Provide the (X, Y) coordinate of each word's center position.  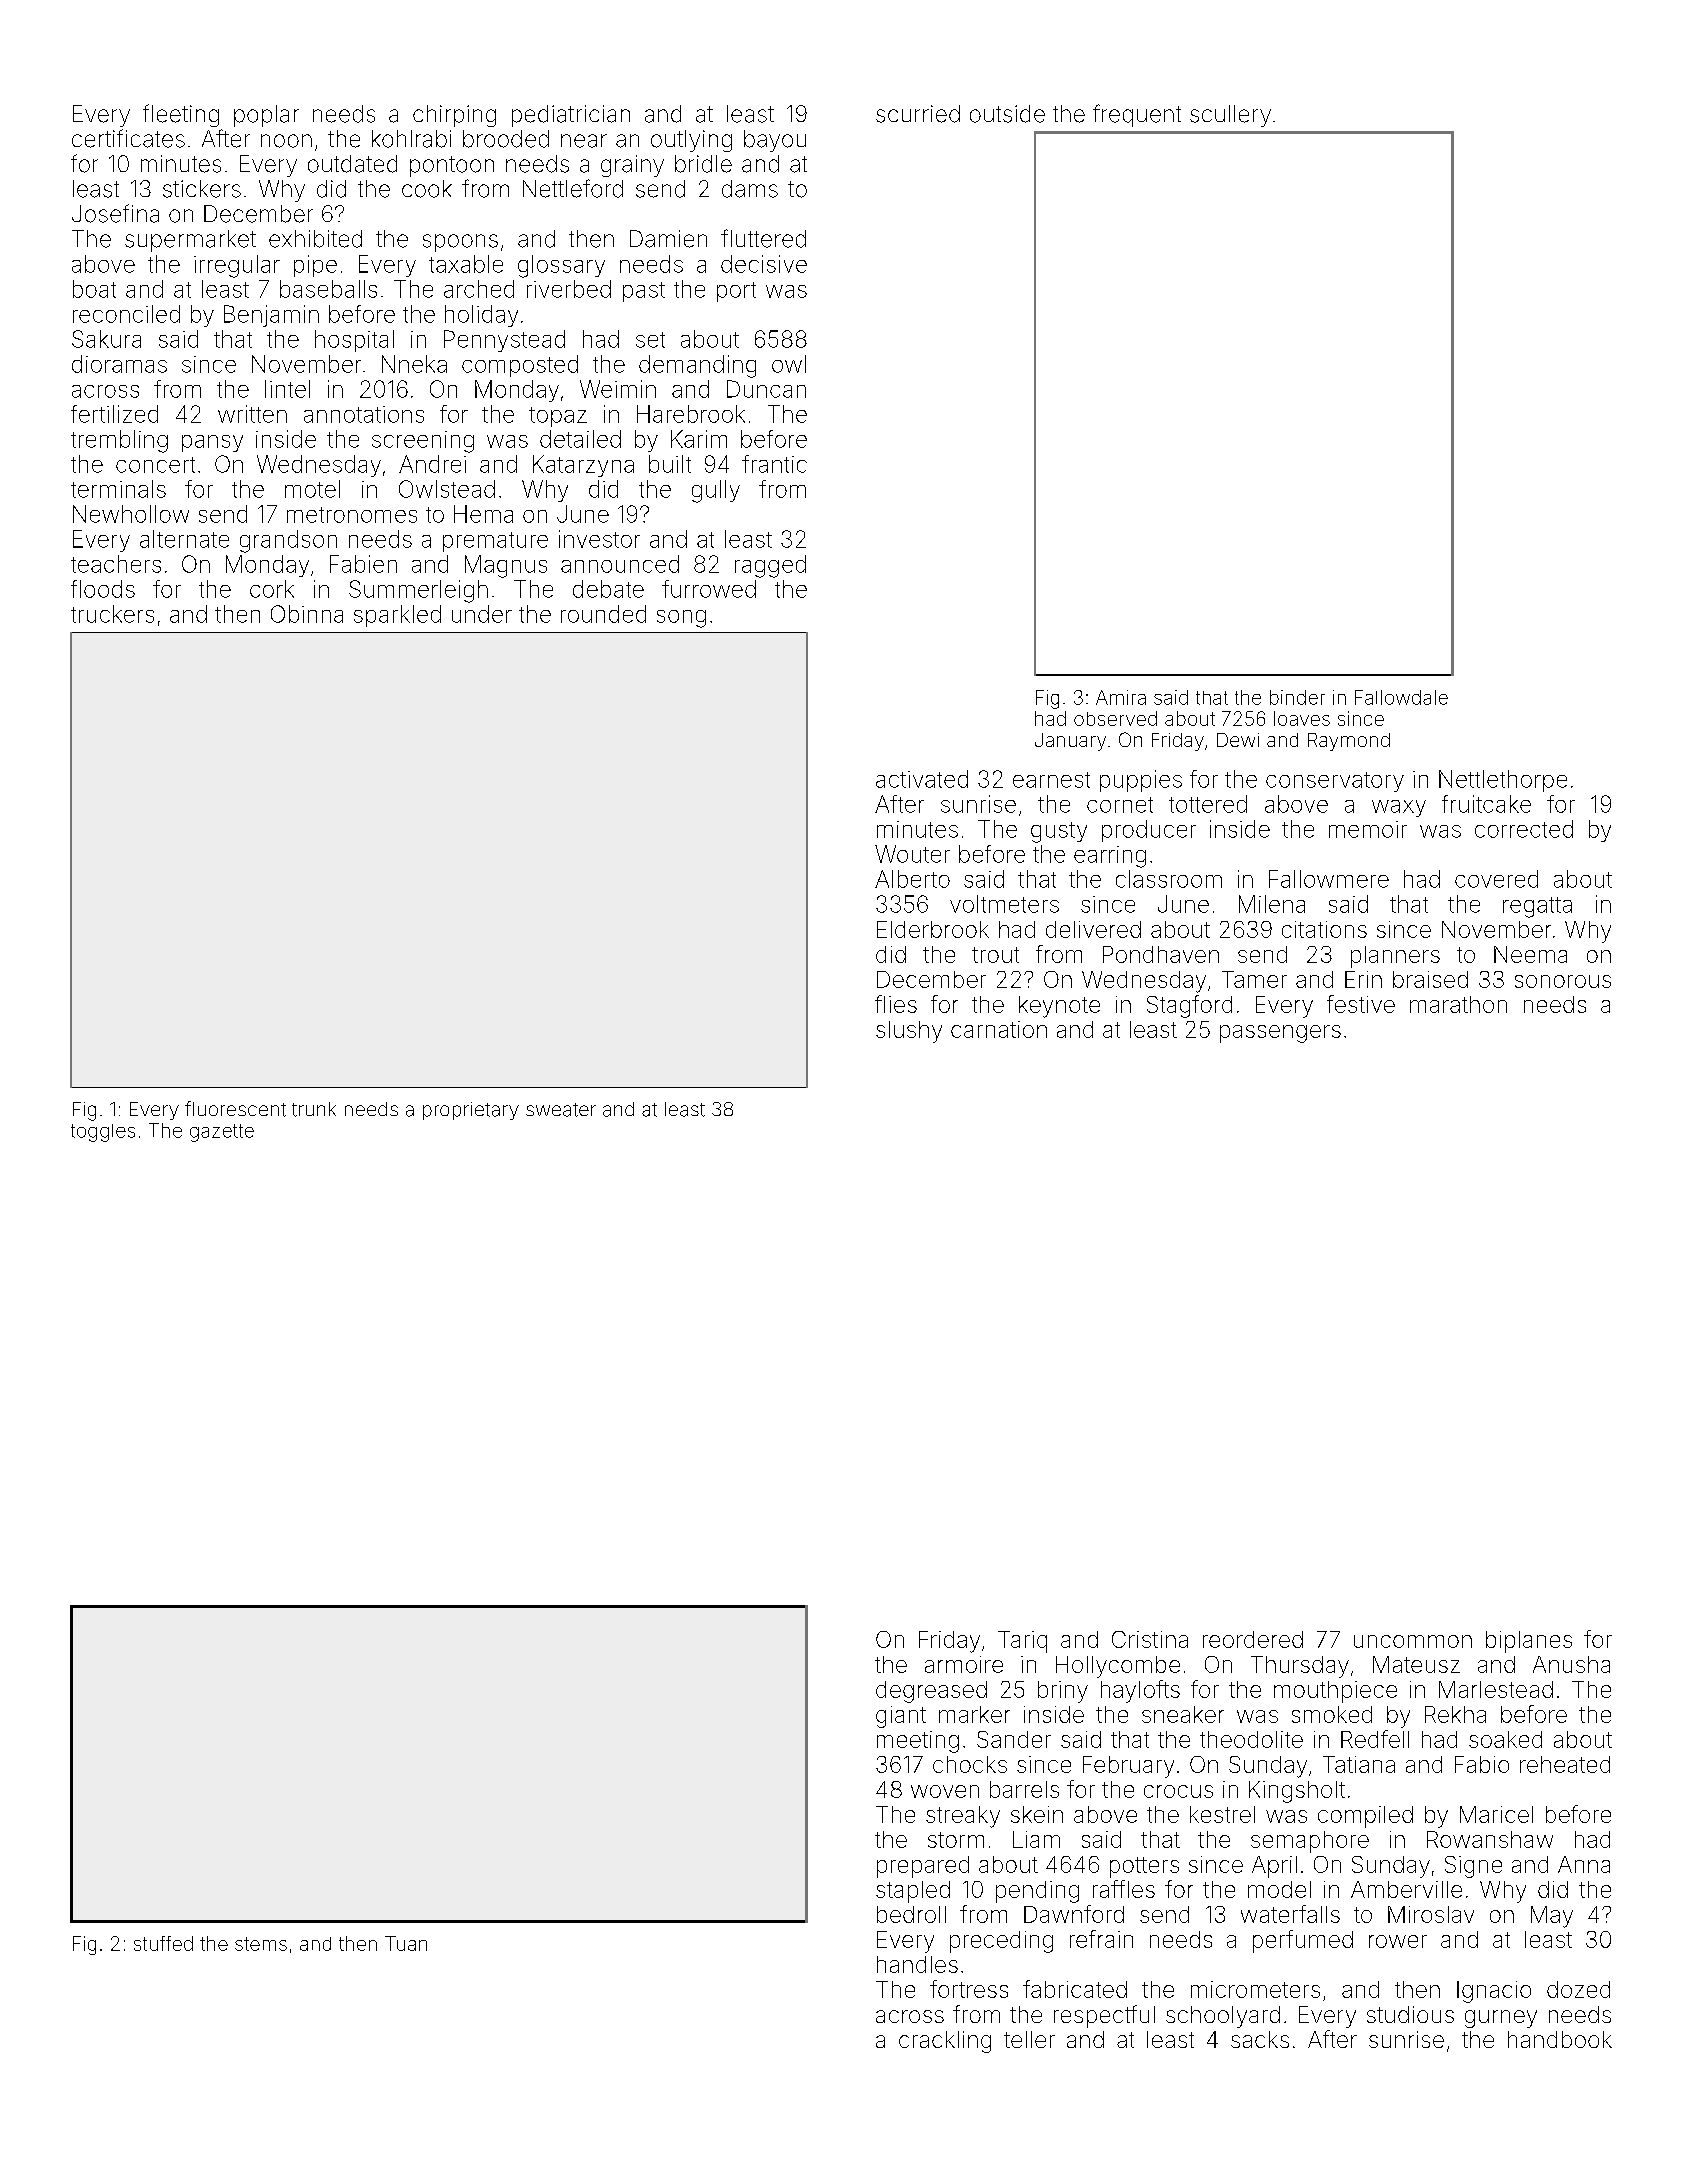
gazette (222, 1133)
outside (1007, 114)
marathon (1458, 1004)
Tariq (1022, 1642)
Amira (1121, 697)
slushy (909, 1032)
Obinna (307, 614)
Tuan (406, 1943)
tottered (1208, 804)
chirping (454, 116)
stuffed (163, 1943)
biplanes (1529, 1642)
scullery (1230, 116)
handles (917, 1964)
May (1552, 1917)
